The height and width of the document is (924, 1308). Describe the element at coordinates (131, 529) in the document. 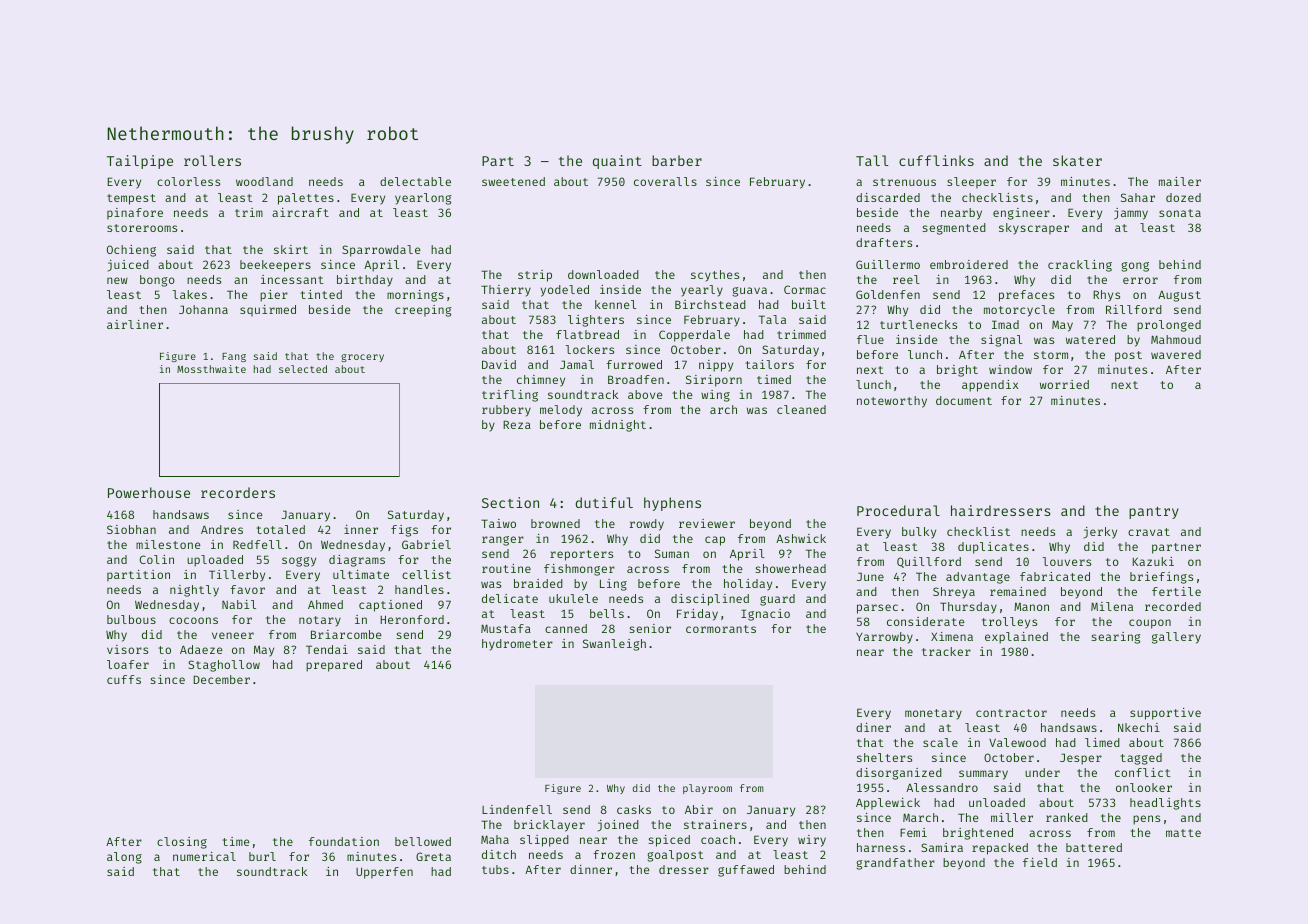

I see `Siobhan` at that location.
